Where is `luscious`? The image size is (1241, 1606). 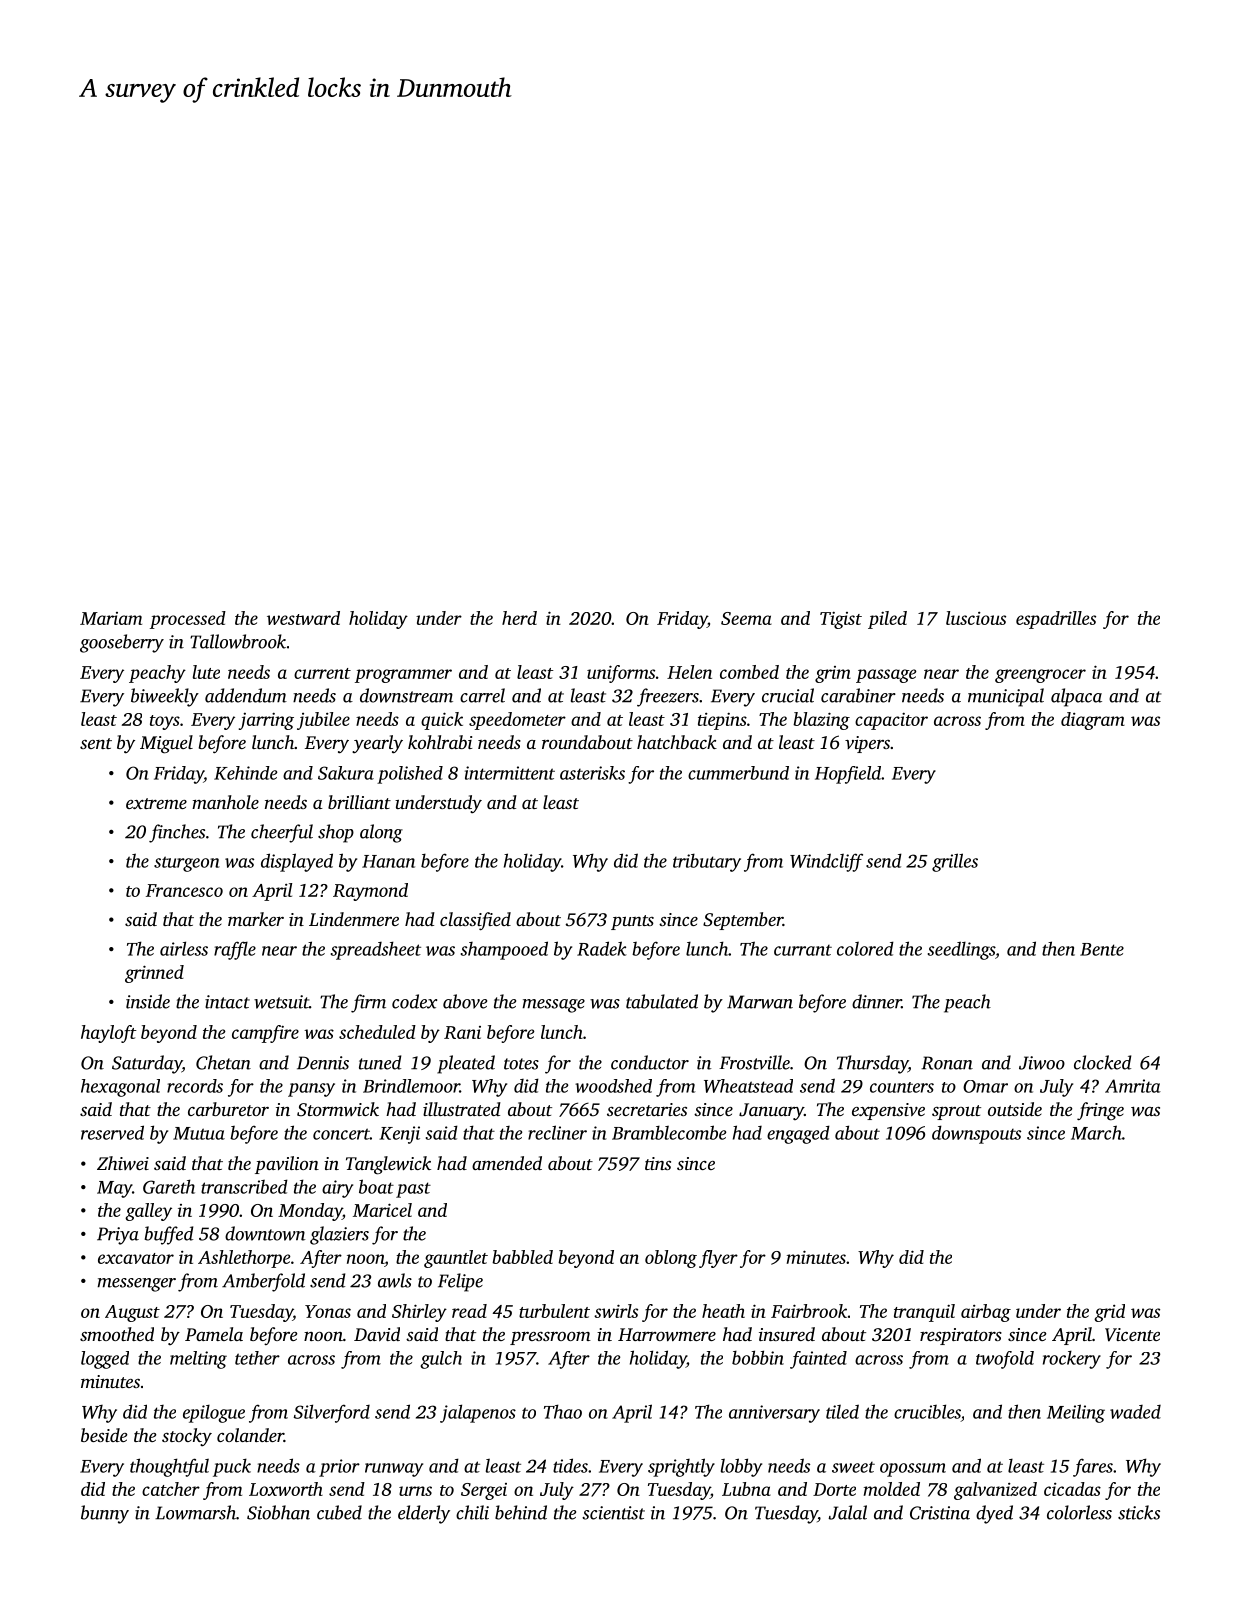
luscious is located at coordinates (976, 618).
